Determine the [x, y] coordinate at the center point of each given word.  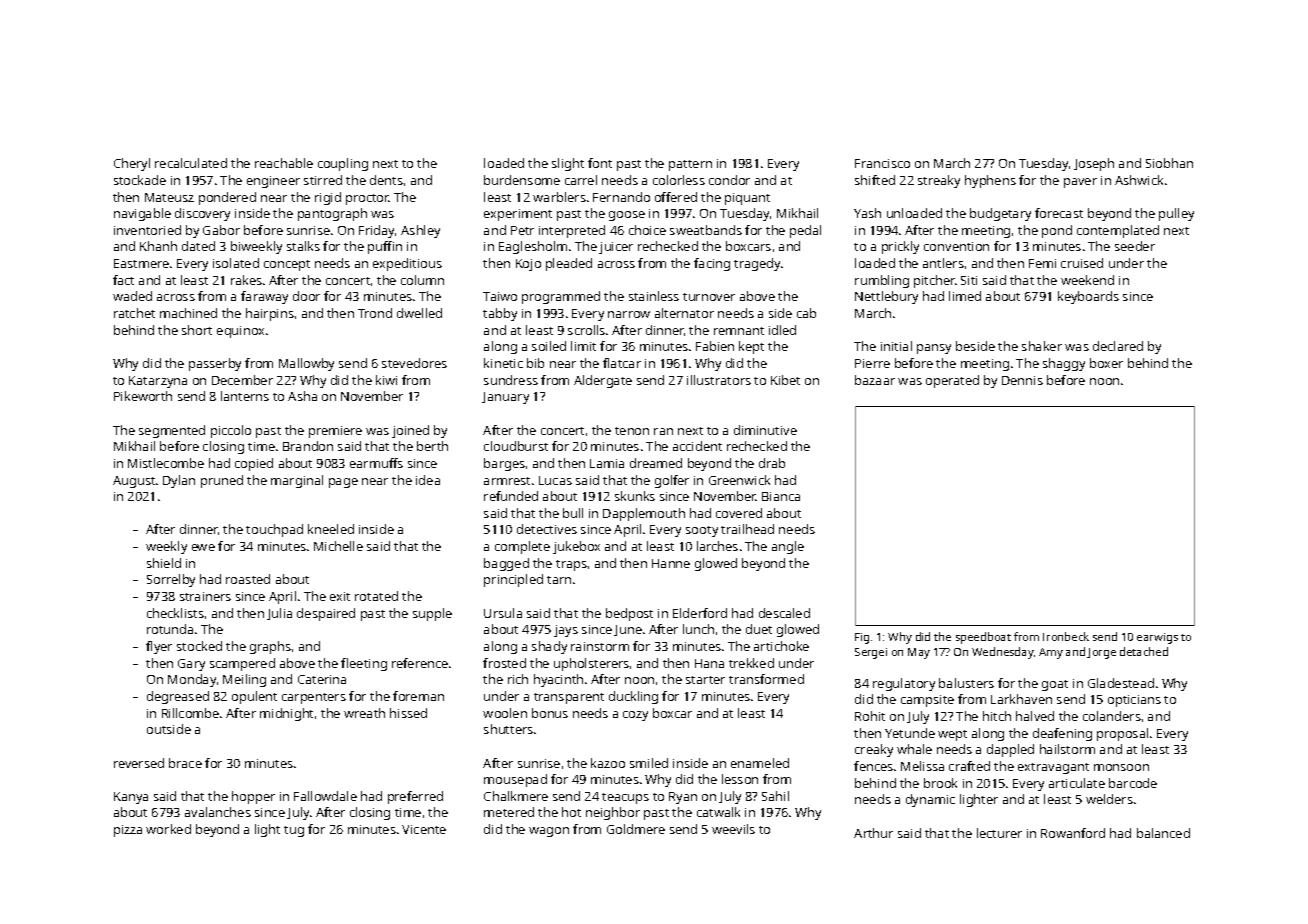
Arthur [873, 833]
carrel [581, 180]
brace [185, 763]
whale [914, 749]
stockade [140, 180]
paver [1080, 183]
